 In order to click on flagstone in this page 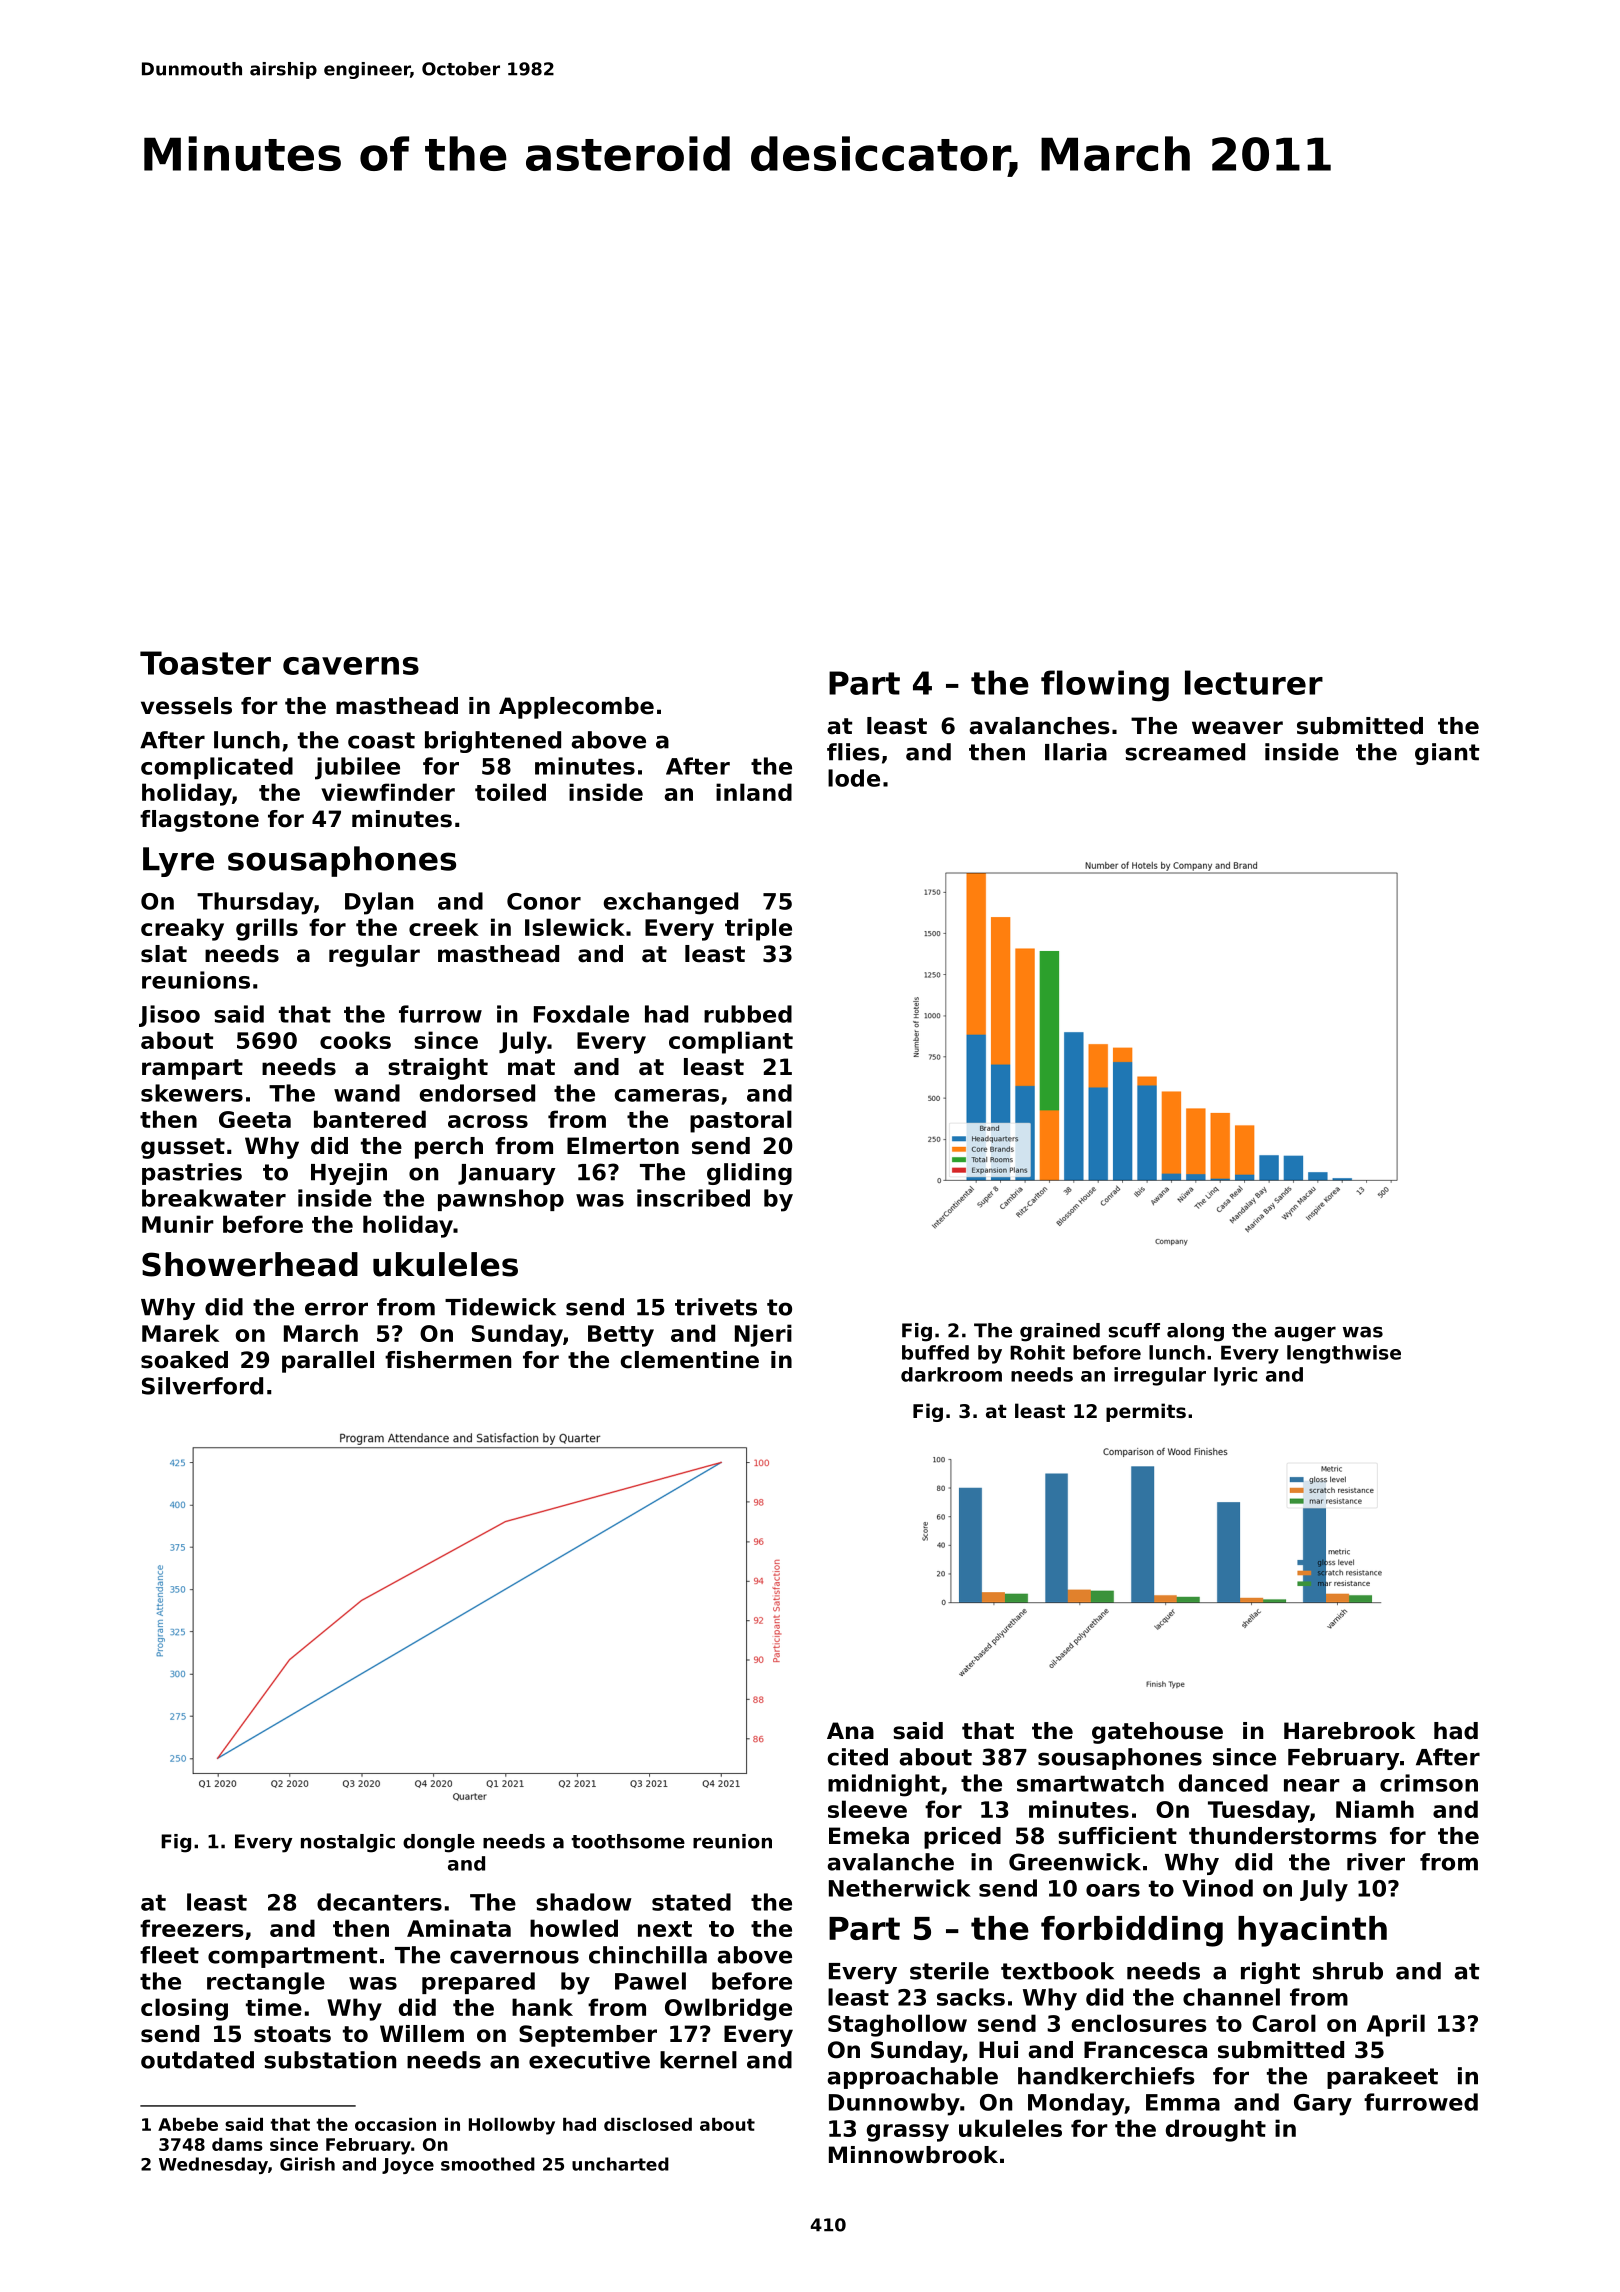, I will do `click(199, 821)`.
